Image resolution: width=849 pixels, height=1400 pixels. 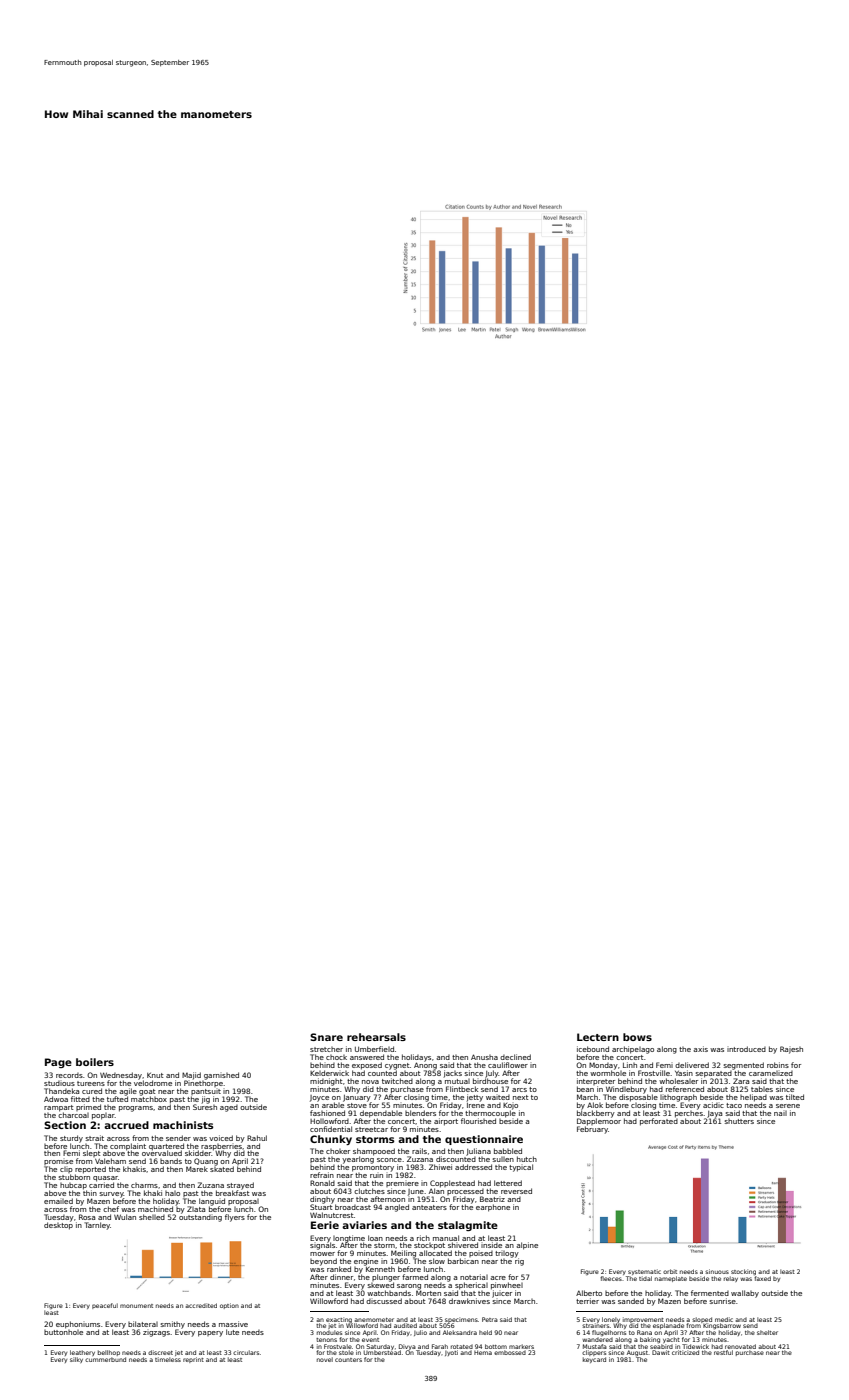 I want to click on nail, so click(x=780, y=1113).
